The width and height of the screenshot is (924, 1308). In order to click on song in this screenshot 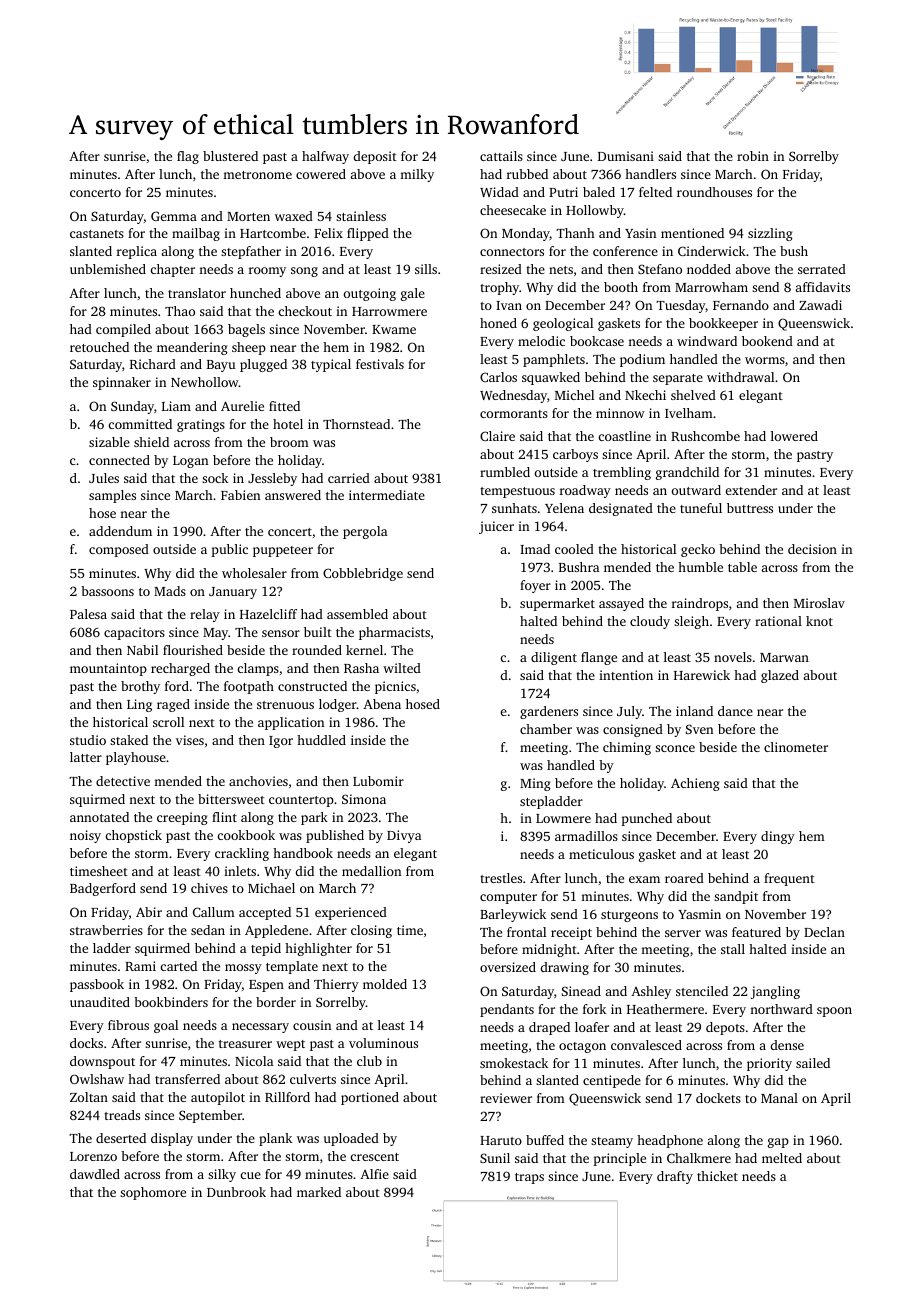, I will do `click(304, 272)`.
